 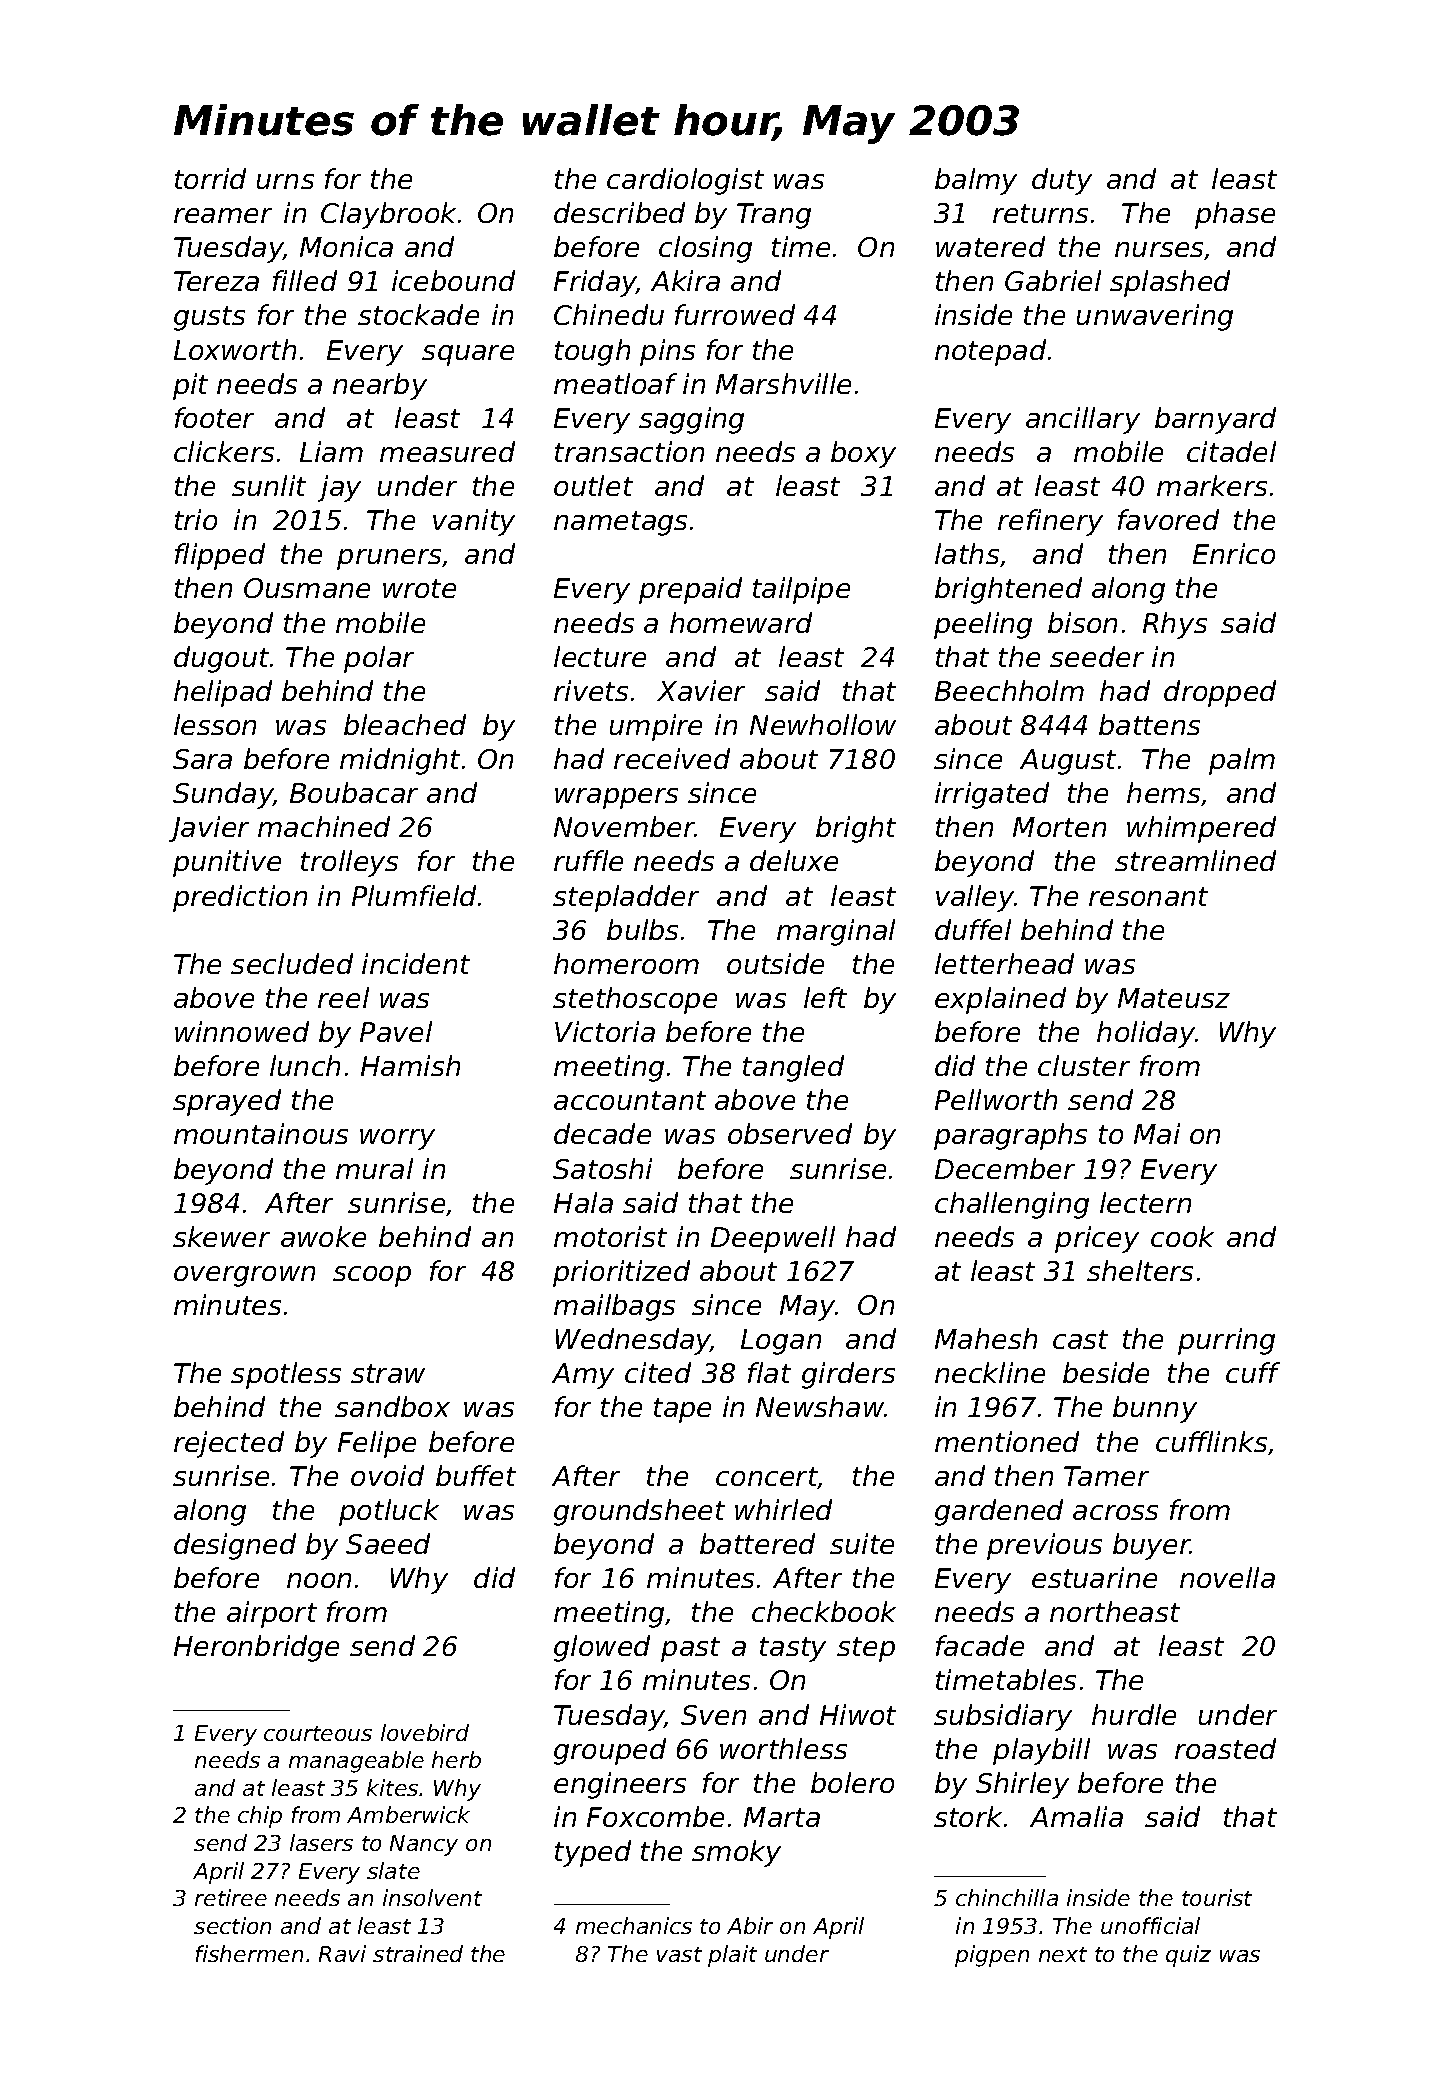 What do you see at coordinates (1062, 181) in the document?
I see `duty` at bounding box center [1062, 181].
